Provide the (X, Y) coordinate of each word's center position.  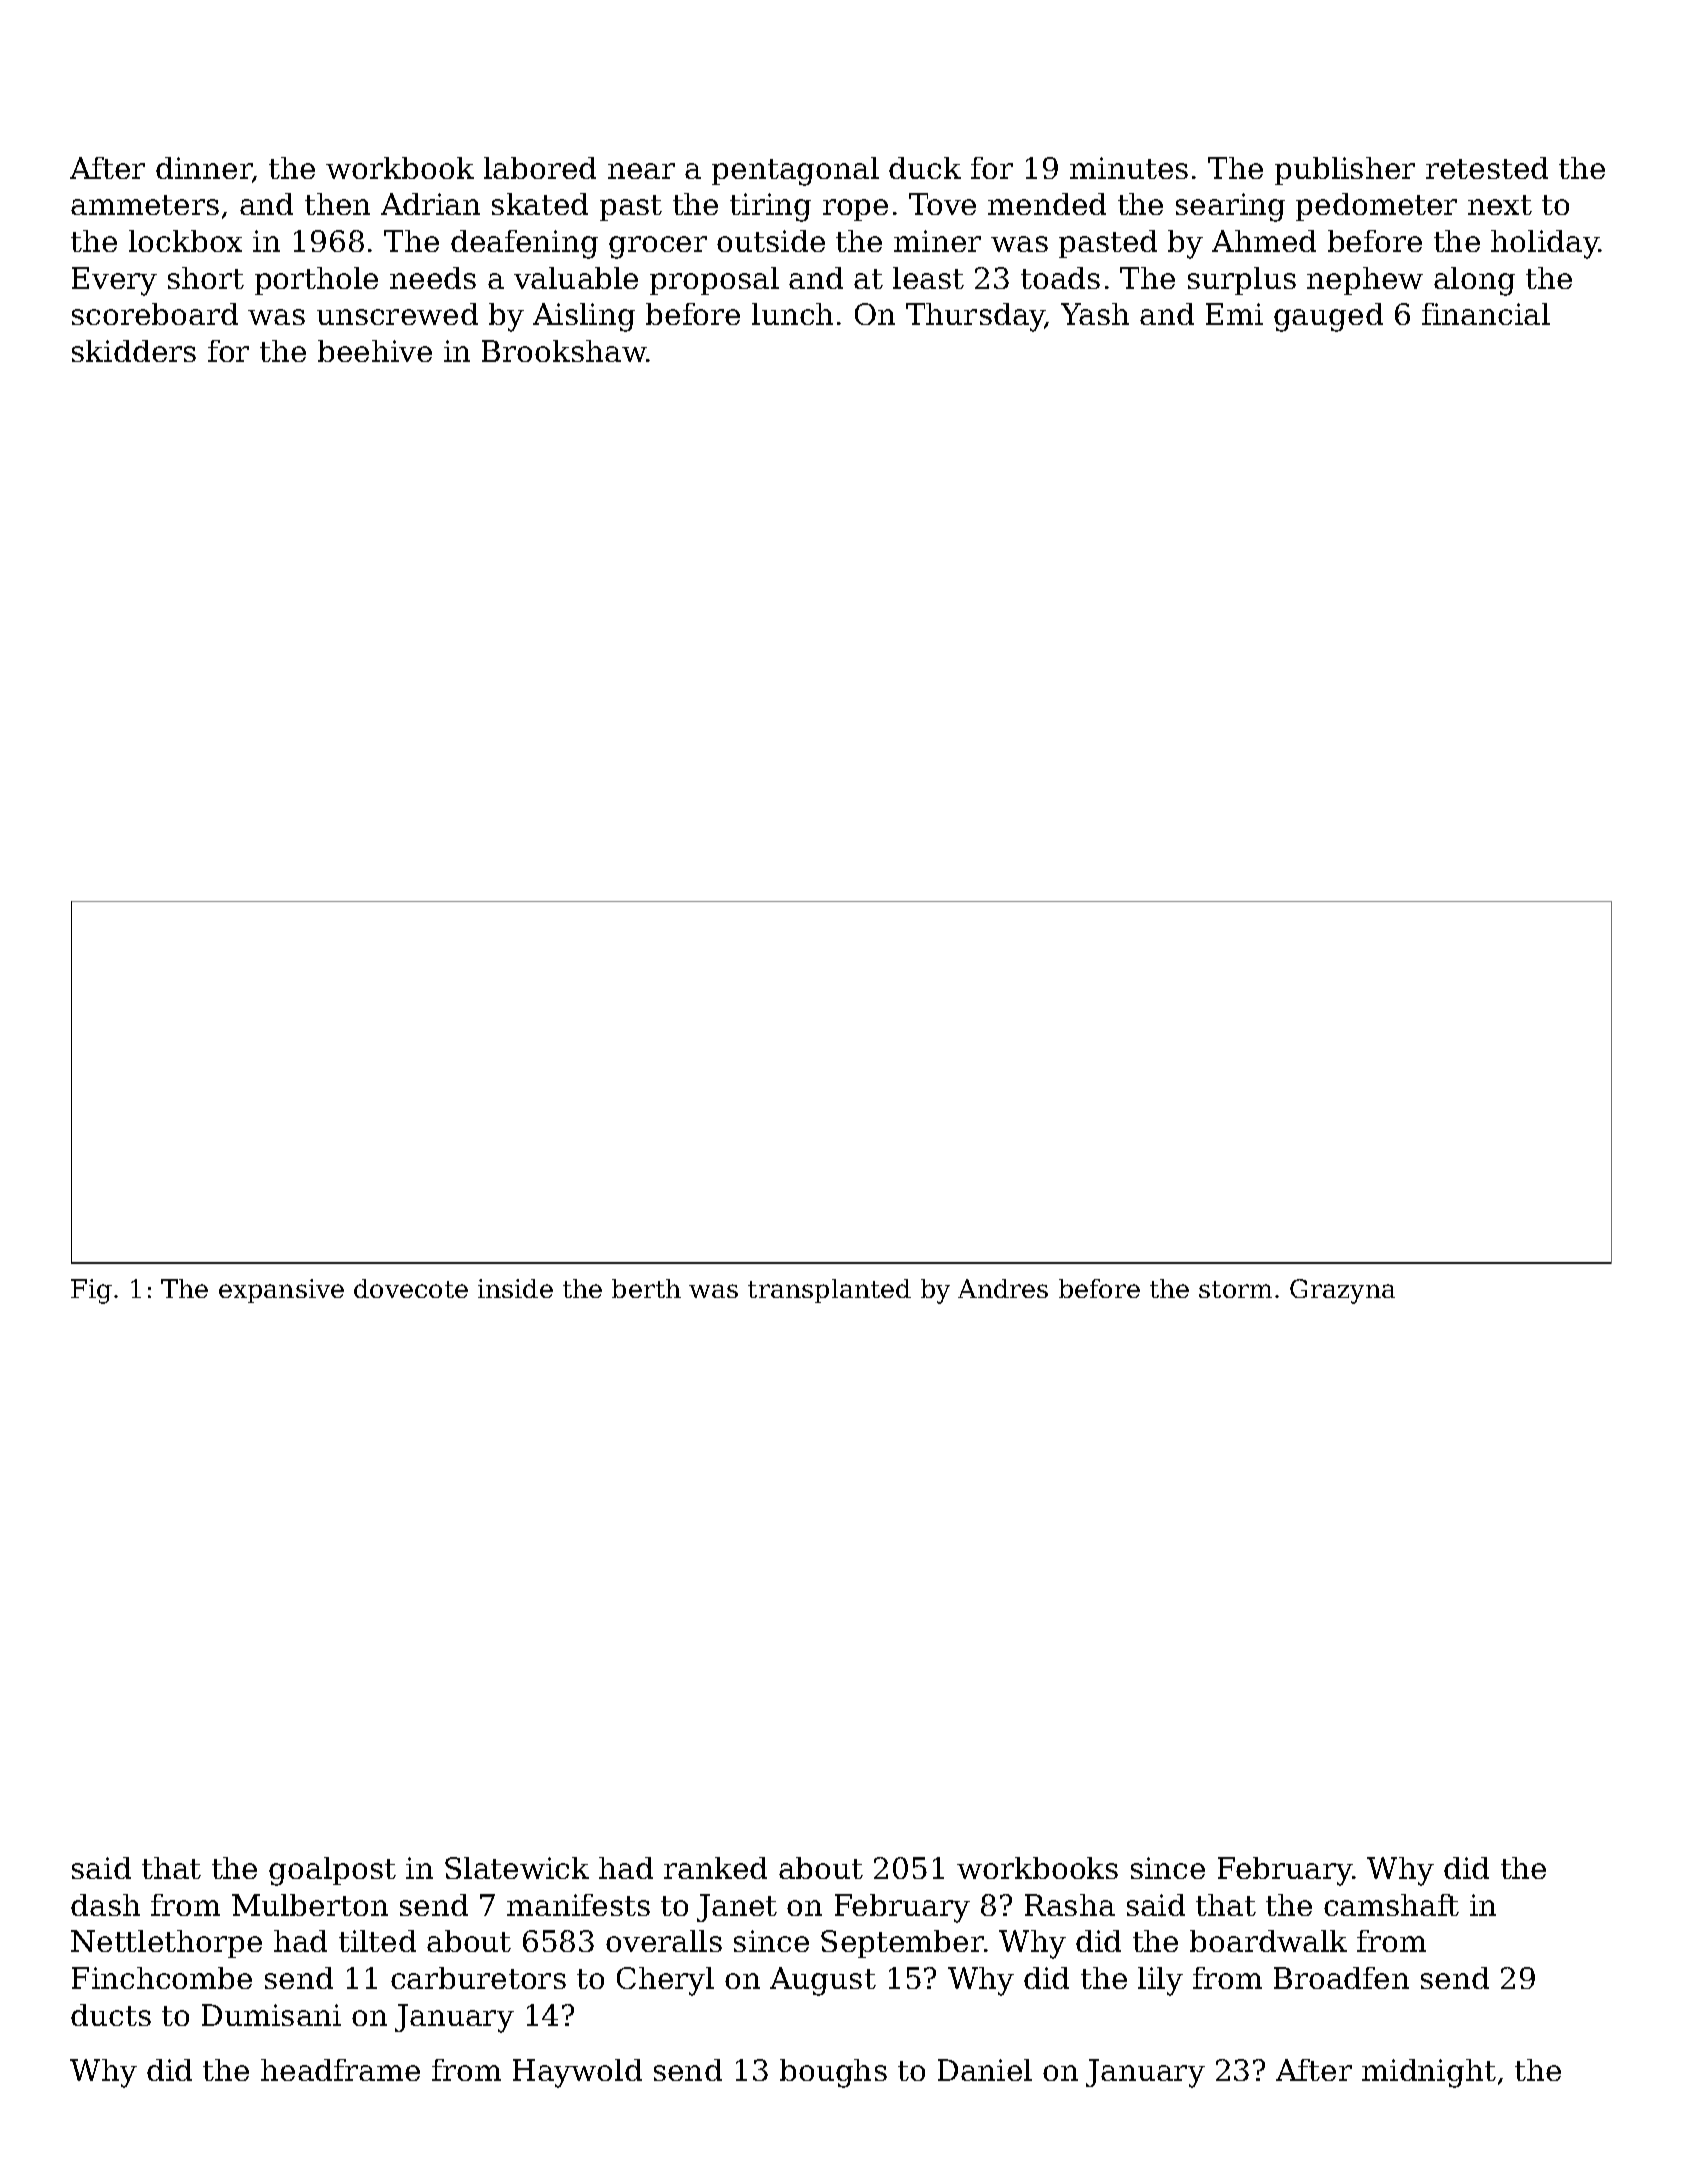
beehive (375, 351)
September (902, 1944)
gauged (1328, 317)
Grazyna (1342, 1291)
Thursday (975, 317)
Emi (1234, 314)
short (206, 278)
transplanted (829, 1291)
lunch (792, 314)
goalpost (332, 1871)
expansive (281, 1291)
